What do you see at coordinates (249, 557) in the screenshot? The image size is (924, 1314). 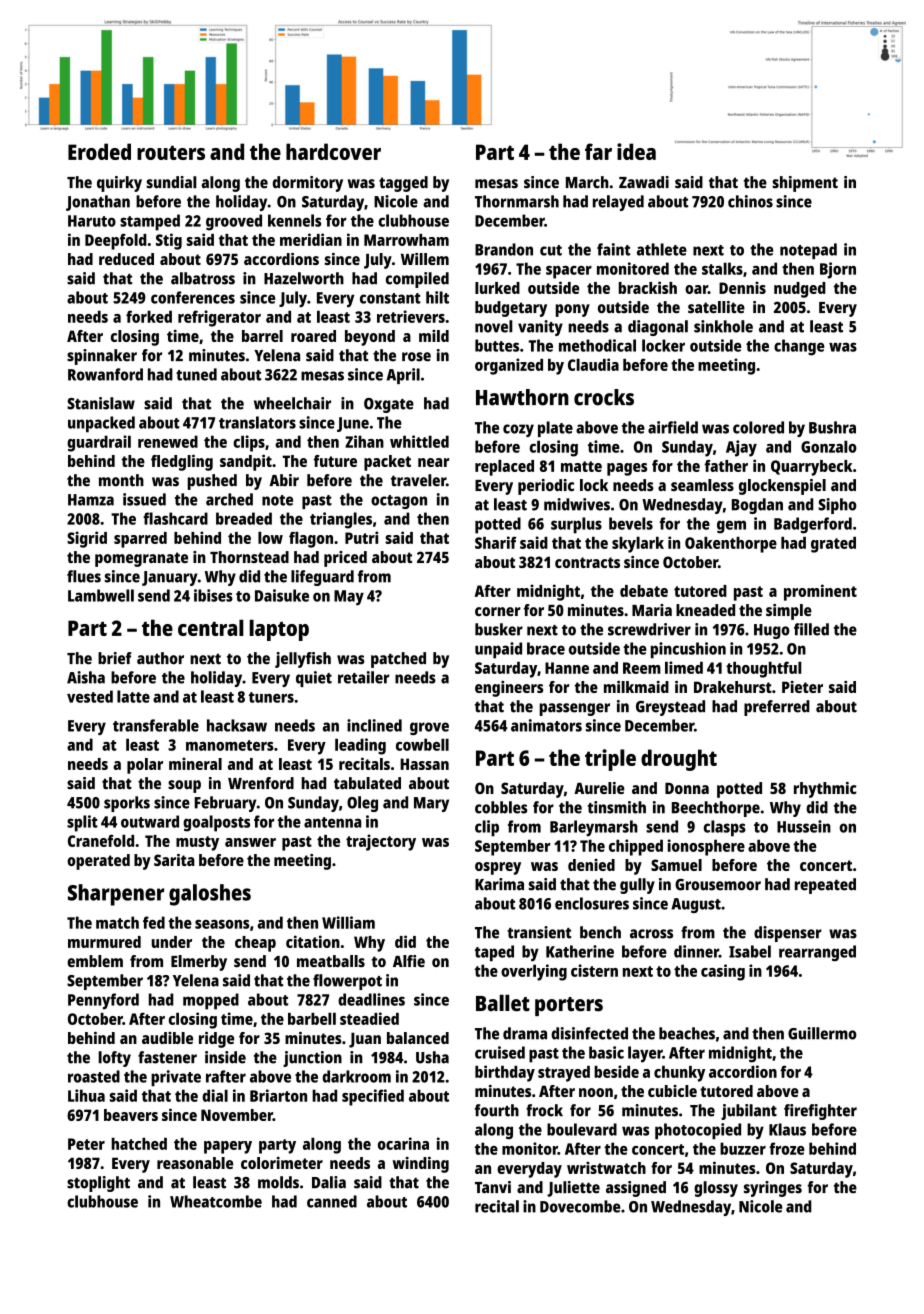 I see `Thornstead` at bounding box center [249, 557].
